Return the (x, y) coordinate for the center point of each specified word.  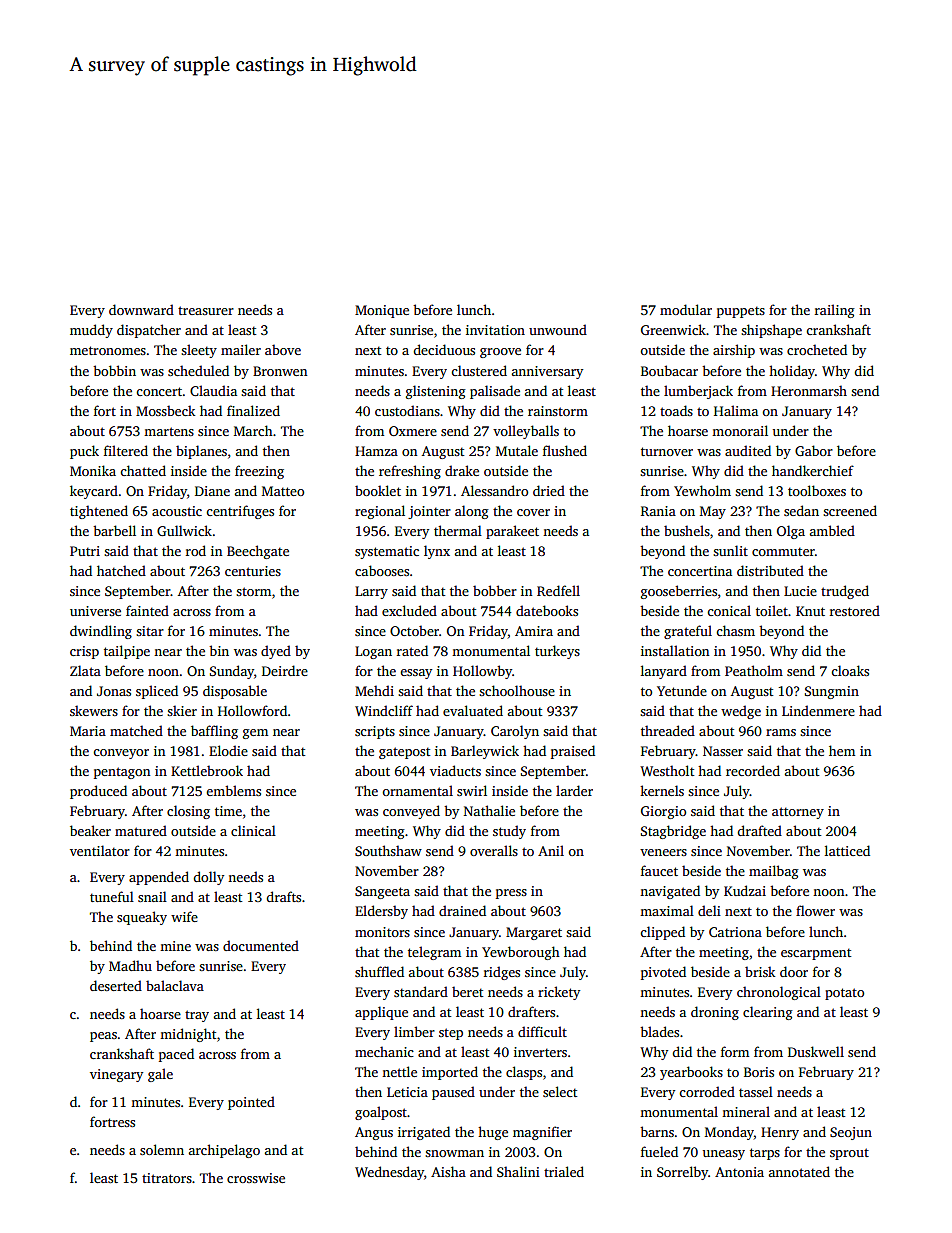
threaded (668, 730)
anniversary (547, 372)
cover (533, 512)
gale (160, 1075)
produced (98, 792)
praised (573, 752)
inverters (540, 1052)
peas (103, 1037)
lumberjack (698, 392)
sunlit (730, 550)
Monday (729, 1133)
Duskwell (816, 1051)
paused (453, 1093)
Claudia (213, 390)
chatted (143, 470)
